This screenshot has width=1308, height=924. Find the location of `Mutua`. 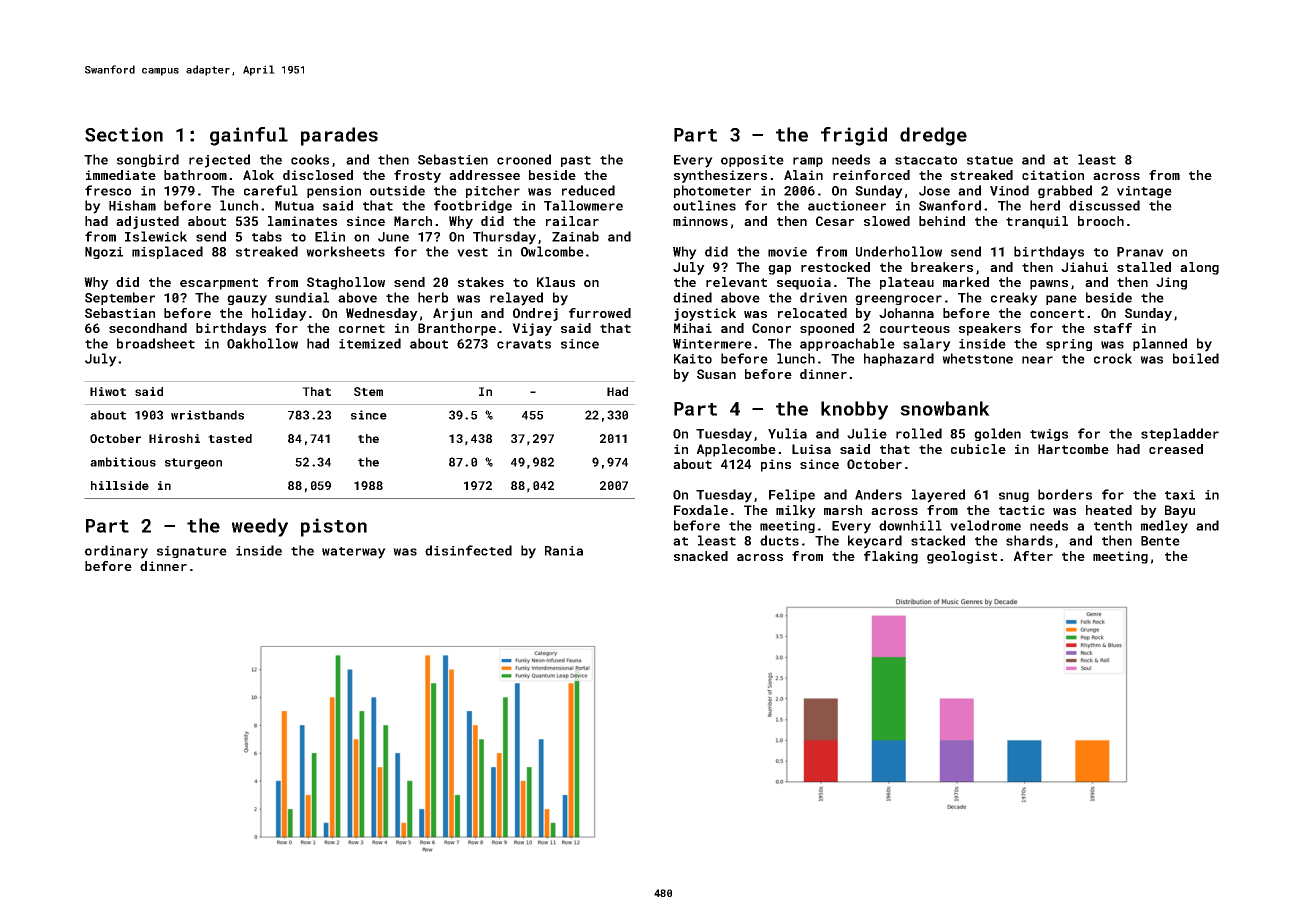

Mutua is located at coordinates (294, 206).
